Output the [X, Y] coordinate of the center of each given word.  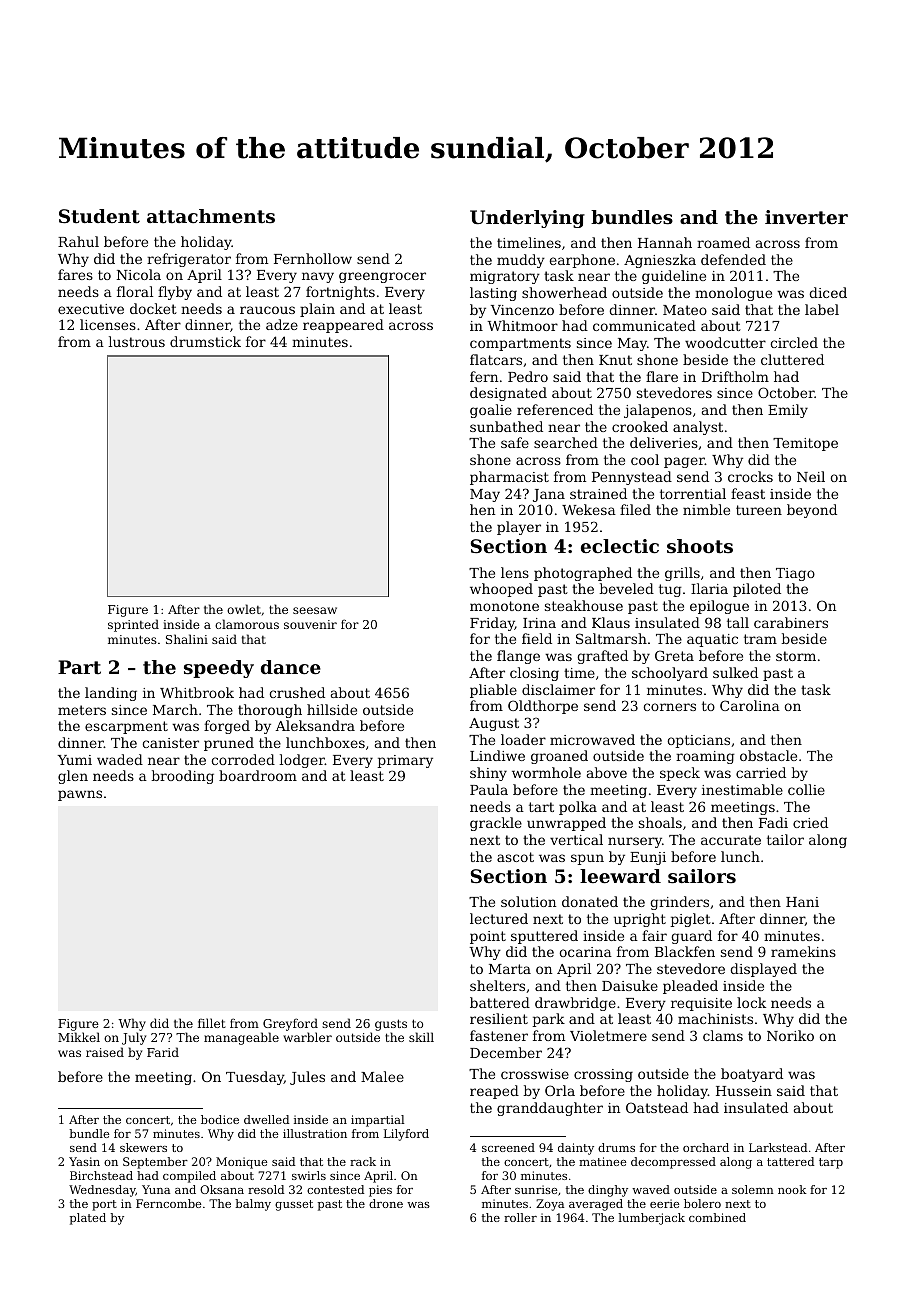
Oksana [222, 1189]
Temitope [805, 444]
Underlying [527, 219]
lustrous [137, 341]
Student [99, 216]
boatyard [752, 1075]
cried [810, 822]
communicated [644, 325]
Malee [382, 1076]
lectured [499, 918]
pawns [80, 795]
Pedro [528, 376]
